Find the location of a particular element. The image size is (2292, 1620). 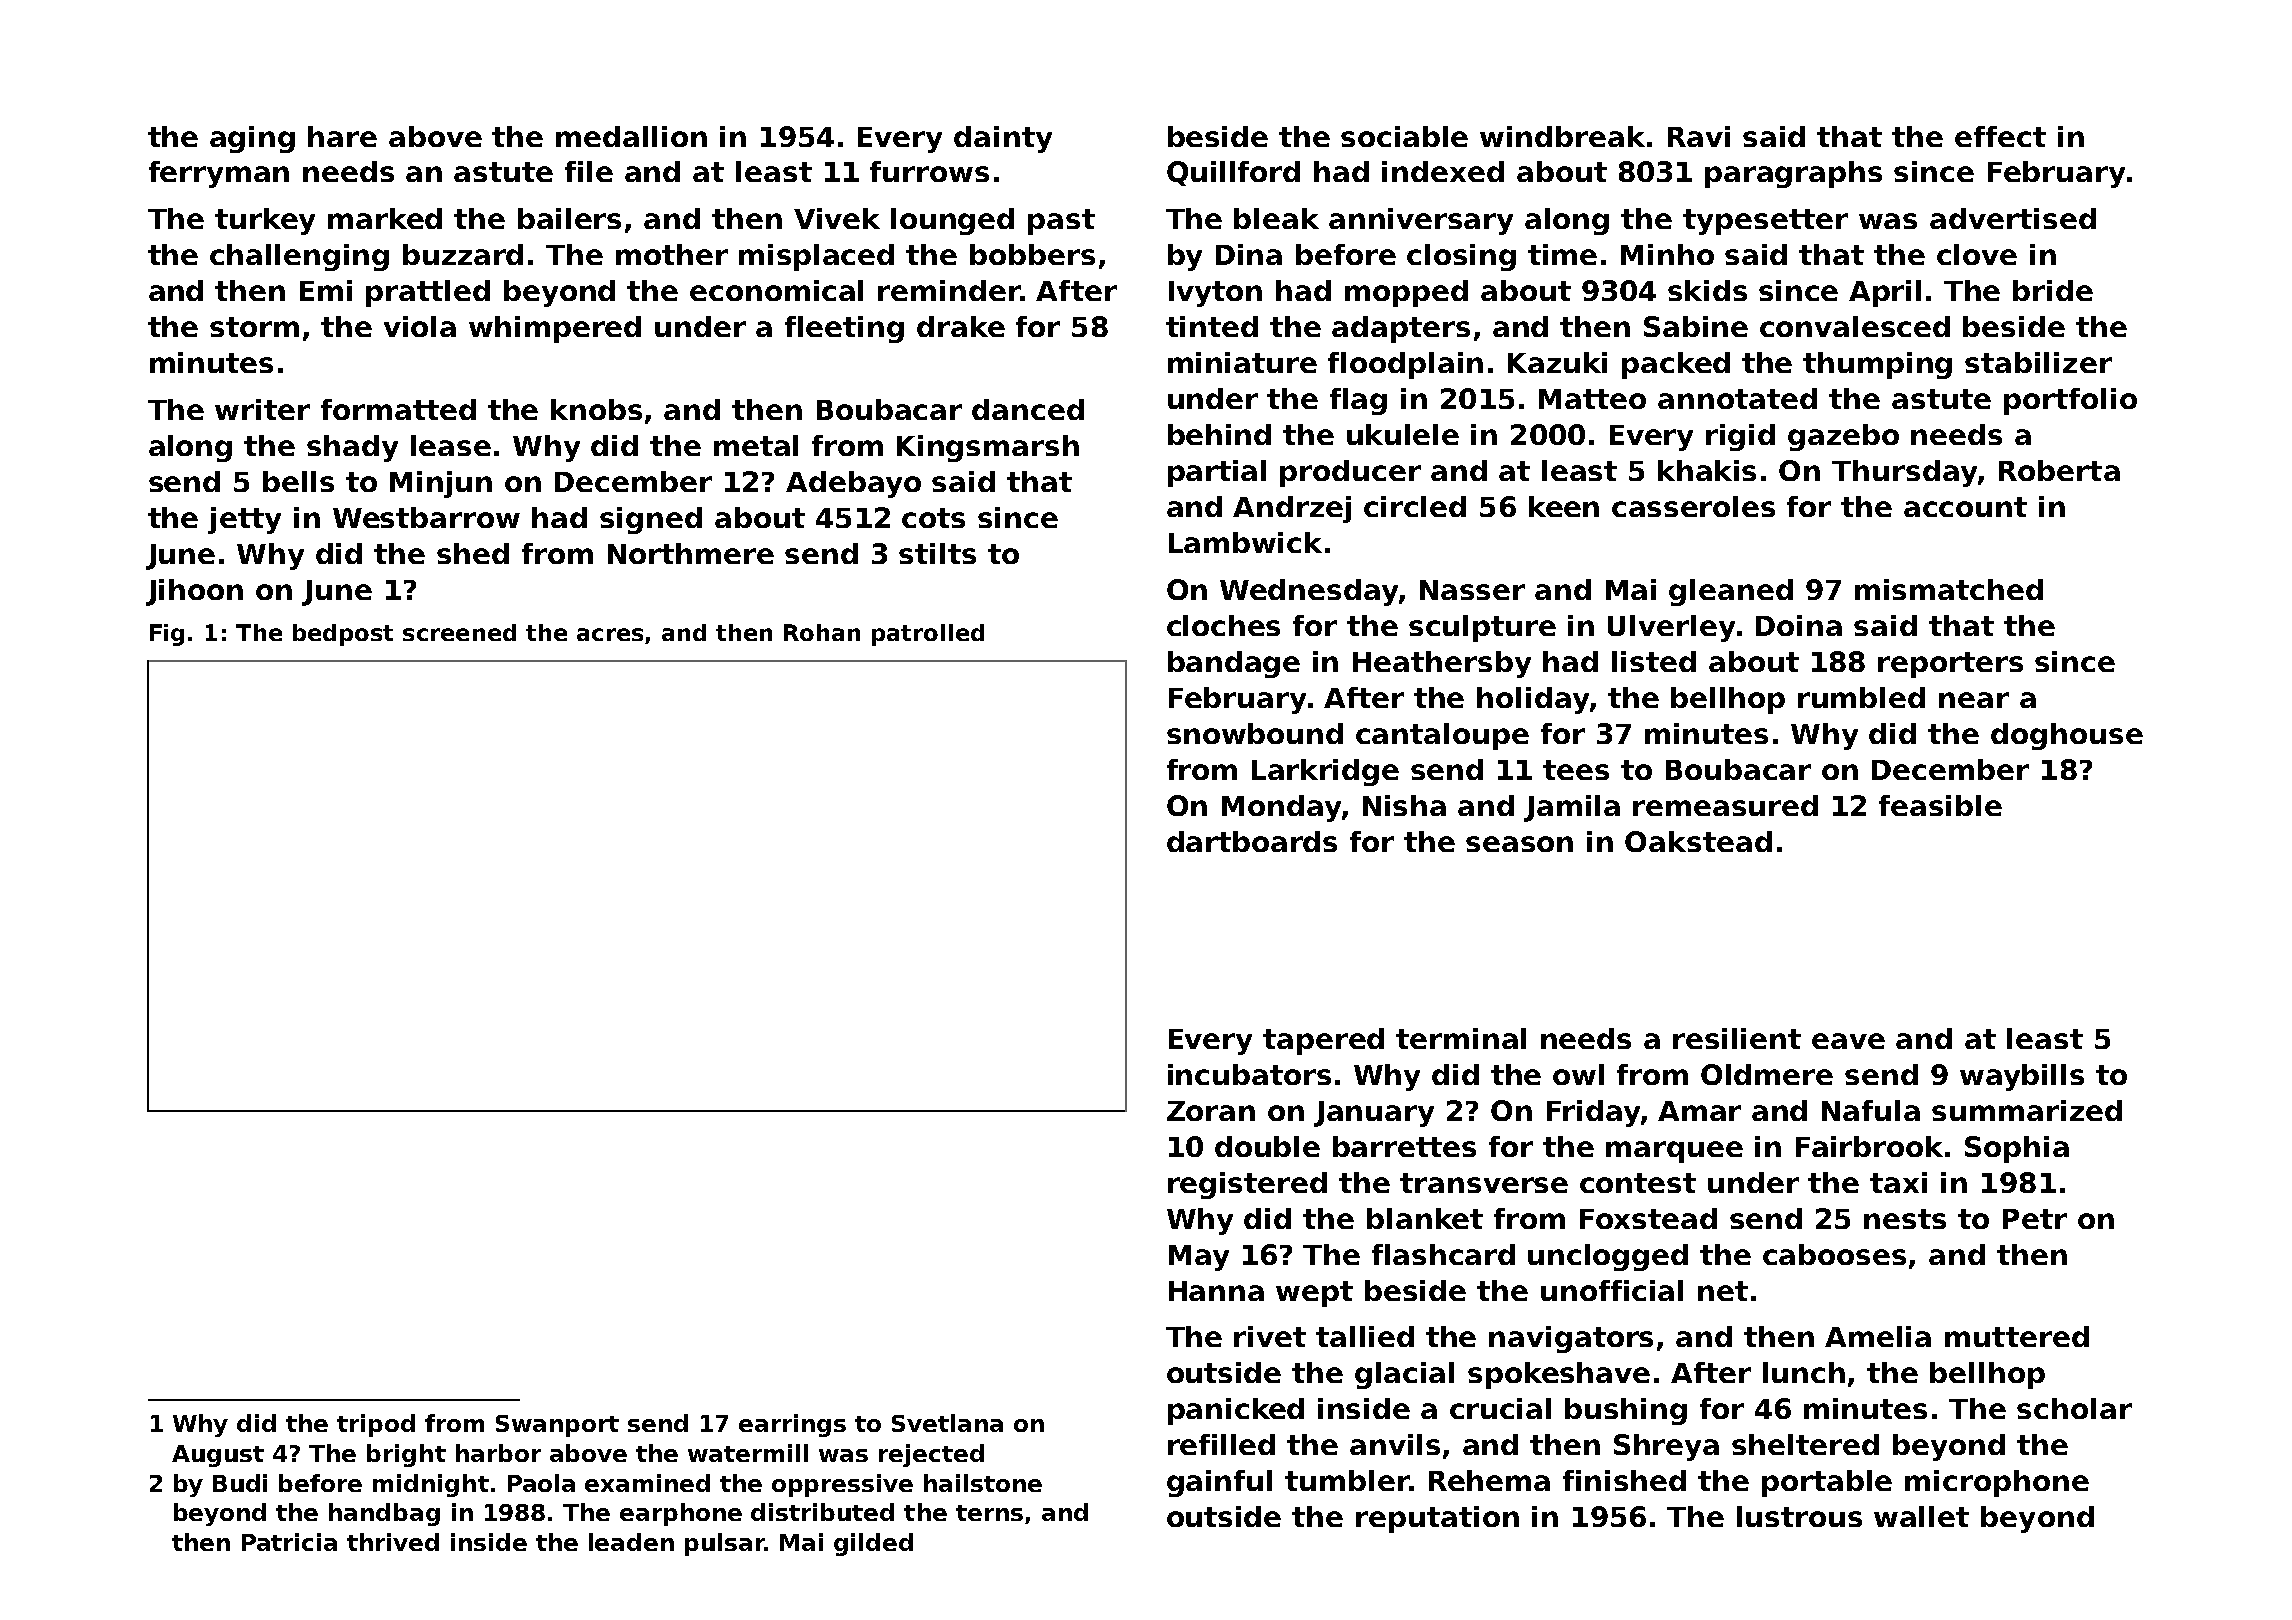

formatted is located at coordinates (398, 409).
